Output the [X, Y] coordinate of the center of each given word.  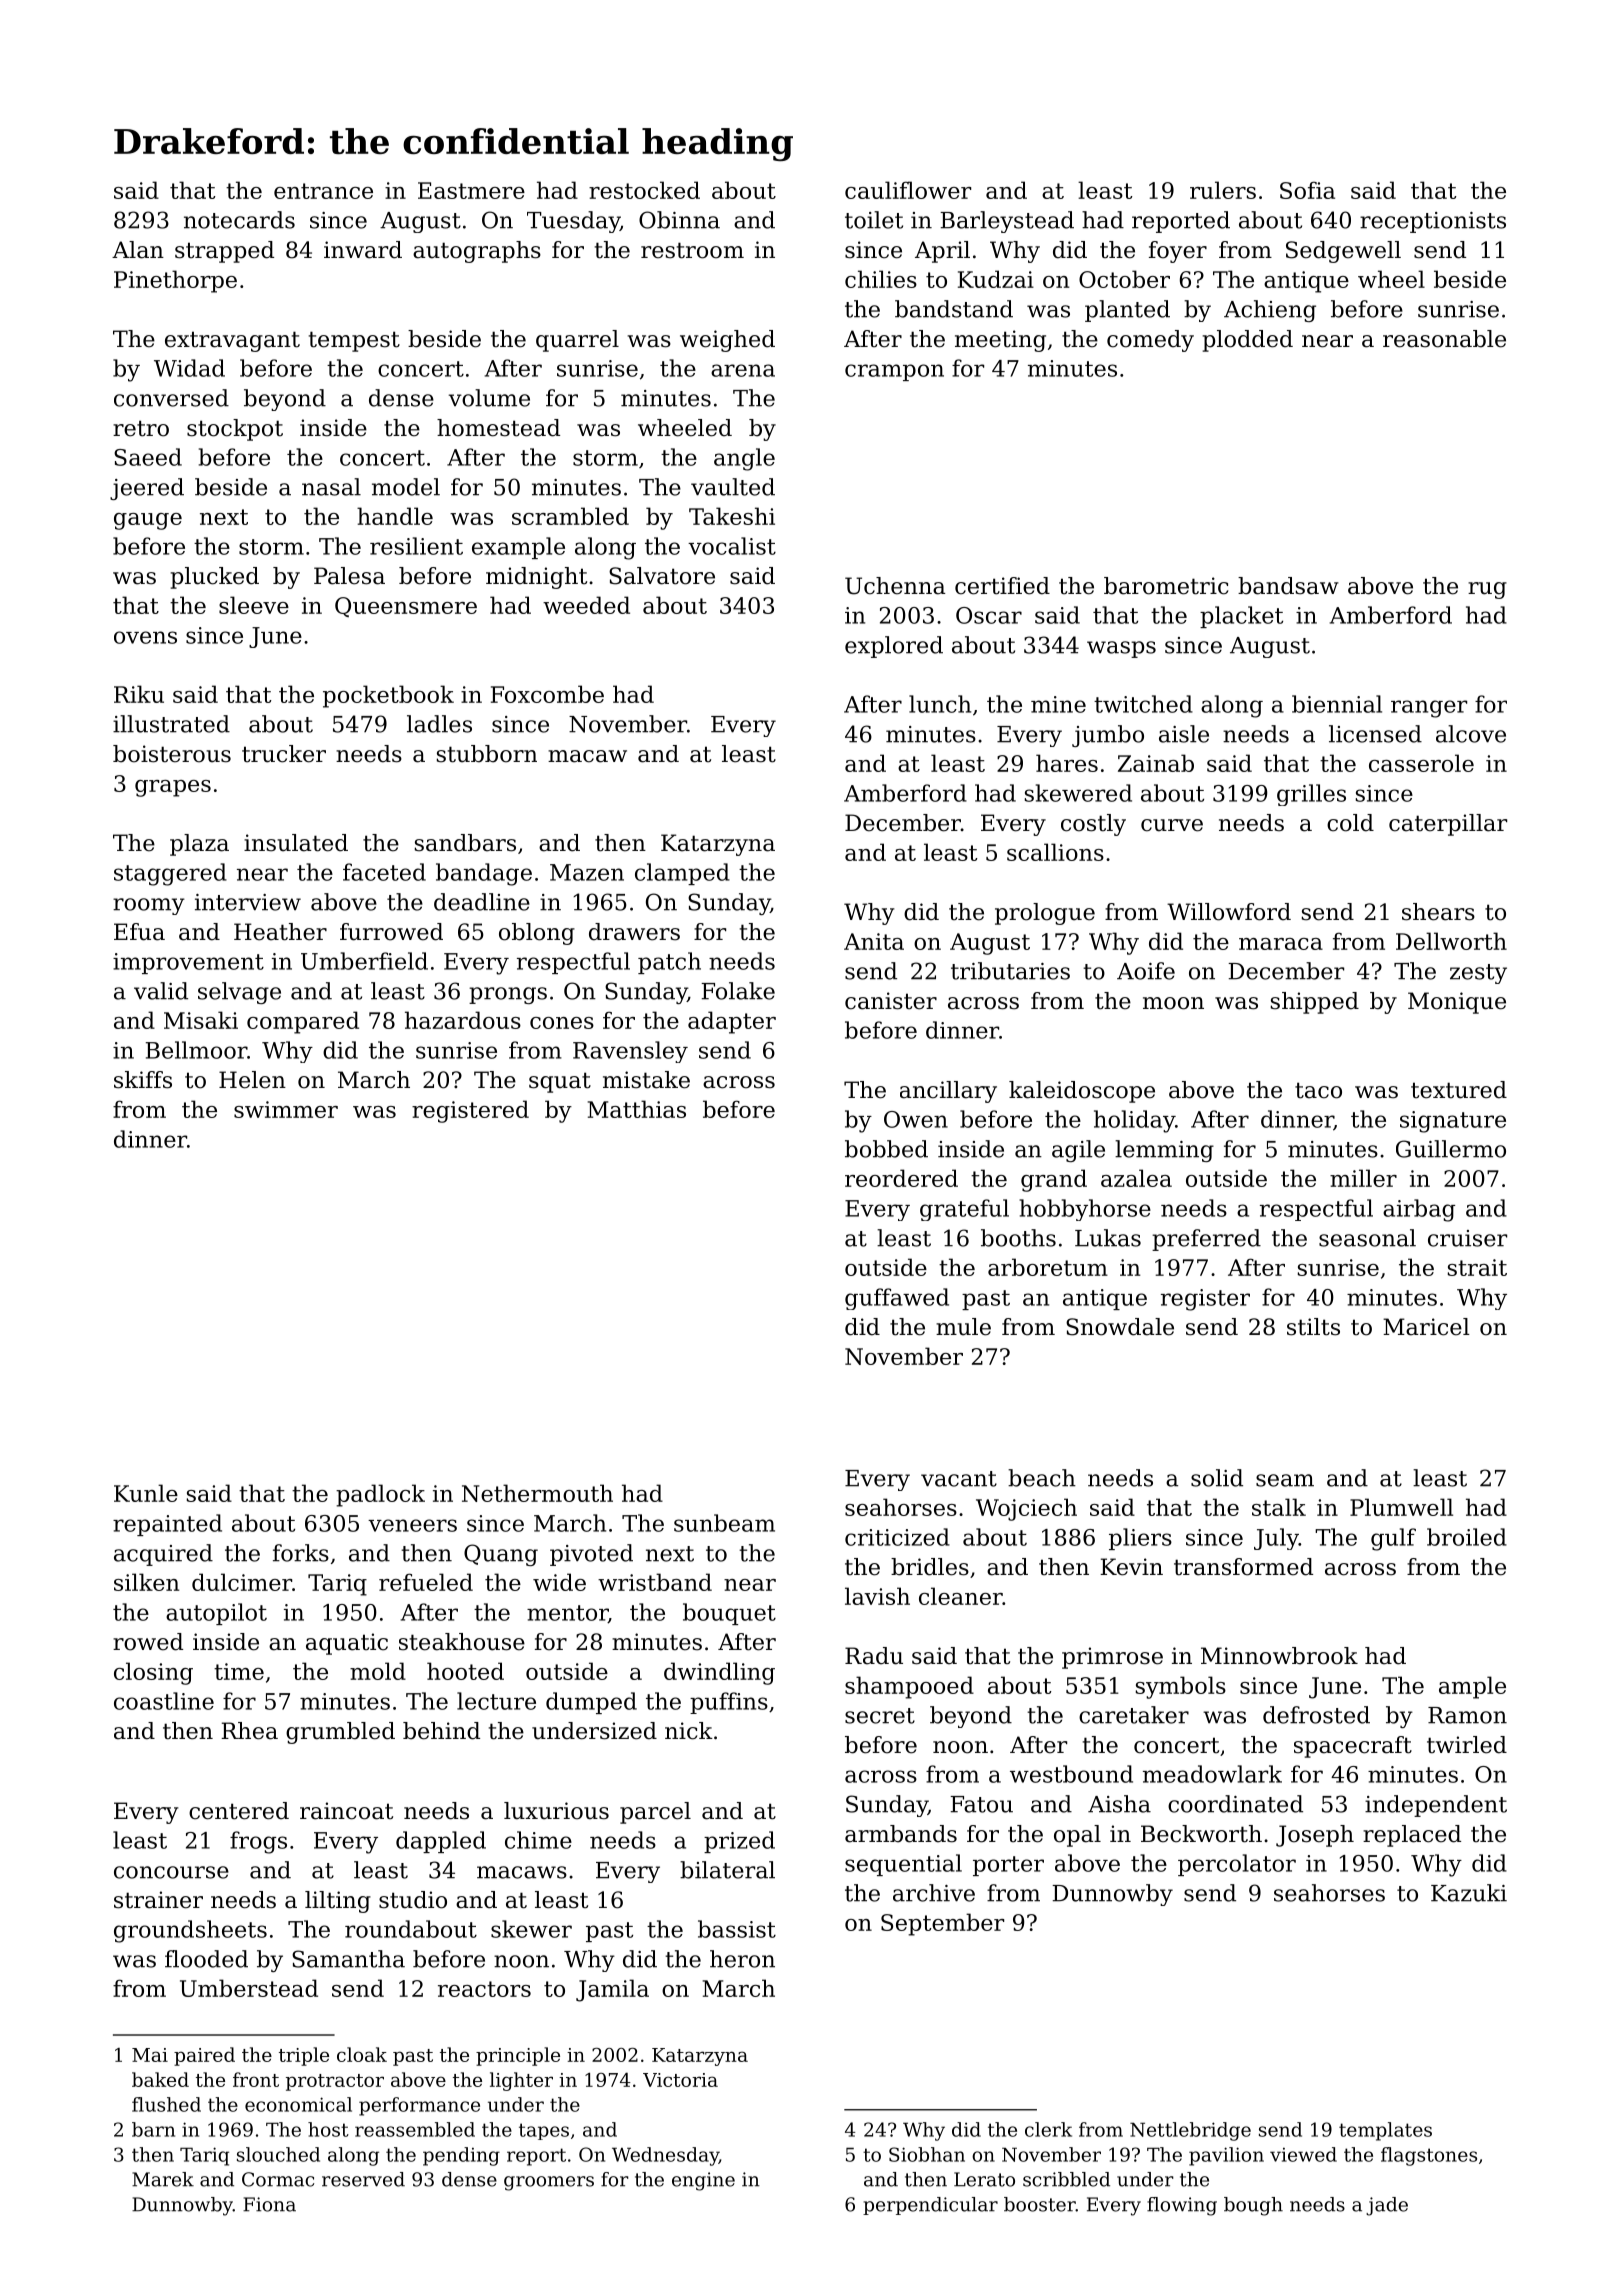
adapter [732, 1022]
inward [363, 250]
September [942, 1924]
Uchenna [895, 586]
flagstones [1429, 2156]
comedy [1150, 341]
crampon [894, 372]
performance [419, 2106]
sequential [903, 1865]
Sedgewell [1343, 252]
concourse [171, 1872]
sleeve [254, 605]
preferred [1206, 1240]
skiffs [143, 1080]
